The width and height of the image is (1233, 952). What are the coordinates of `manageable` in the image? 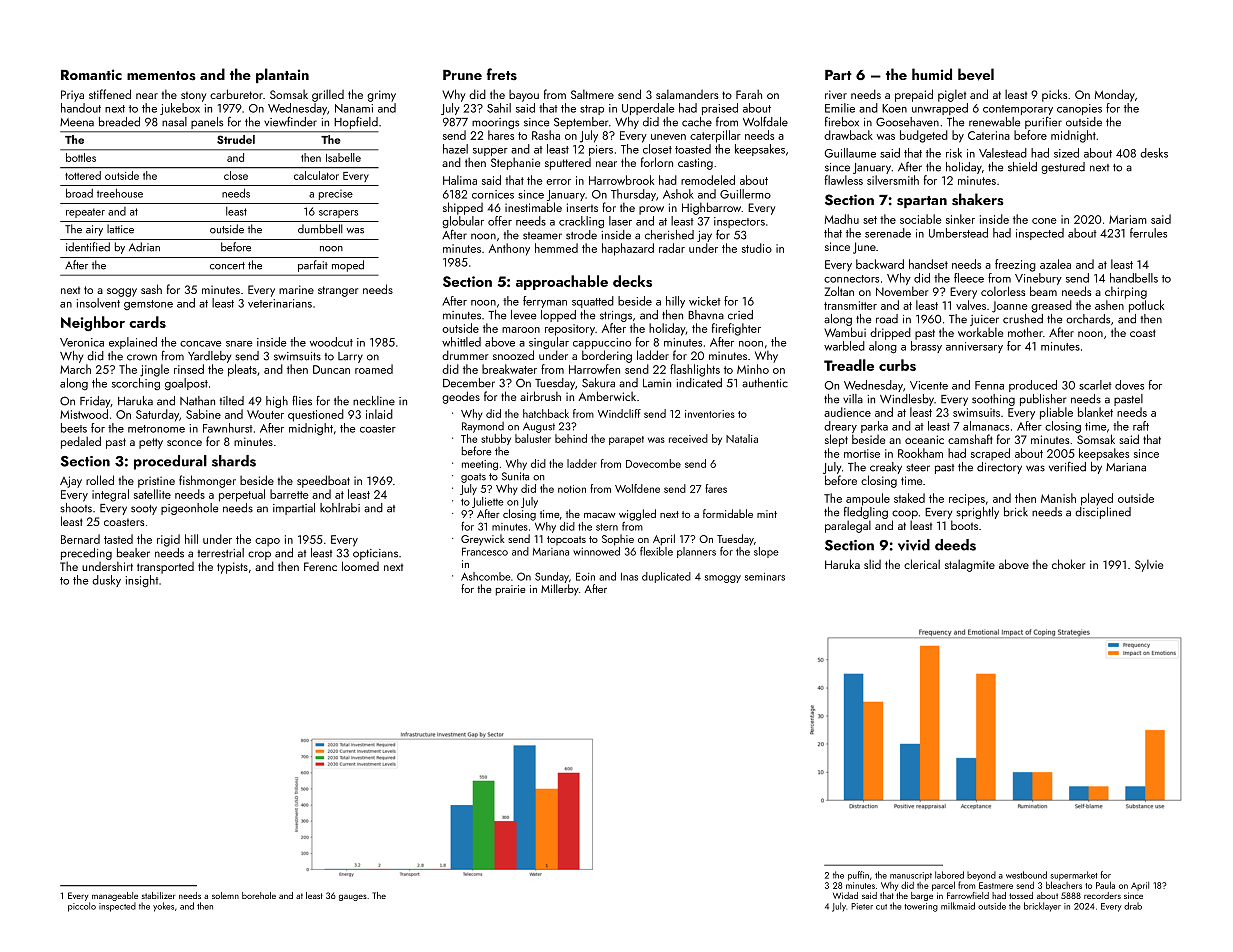 It's located at (115, 896).
